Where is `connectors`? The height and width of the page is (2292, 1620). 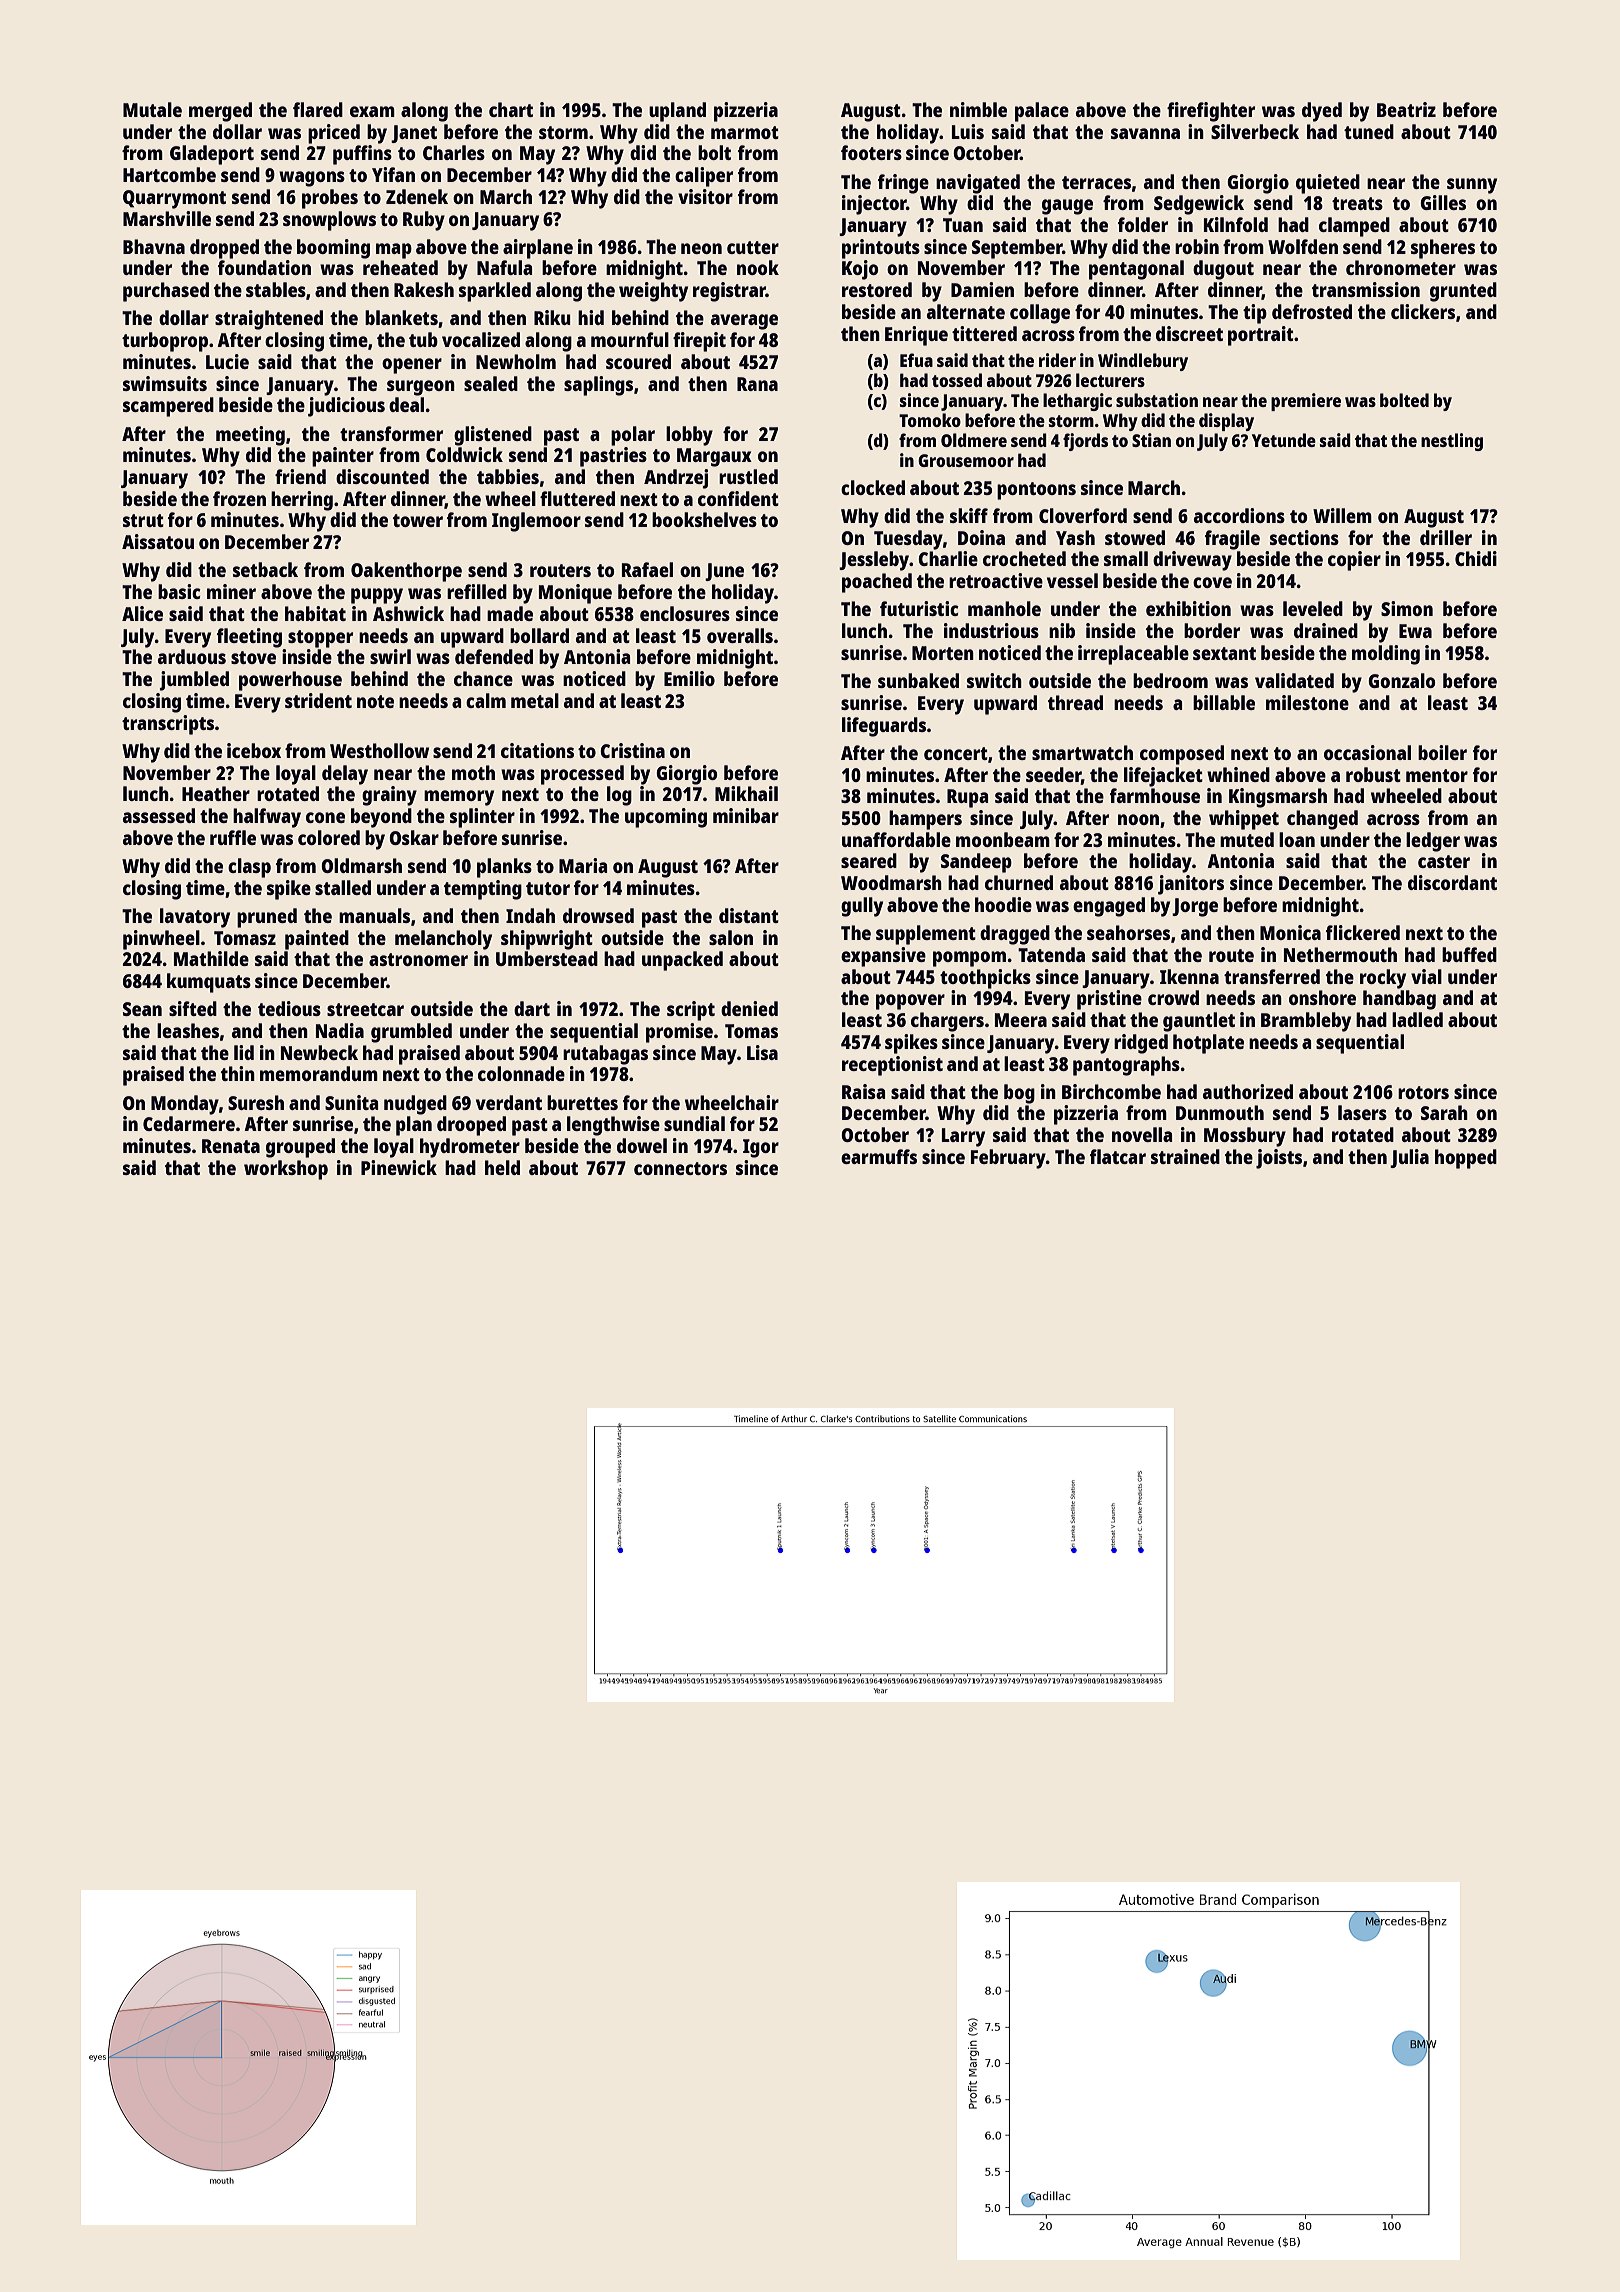 connectors is located at coordinates (680, 1168).
